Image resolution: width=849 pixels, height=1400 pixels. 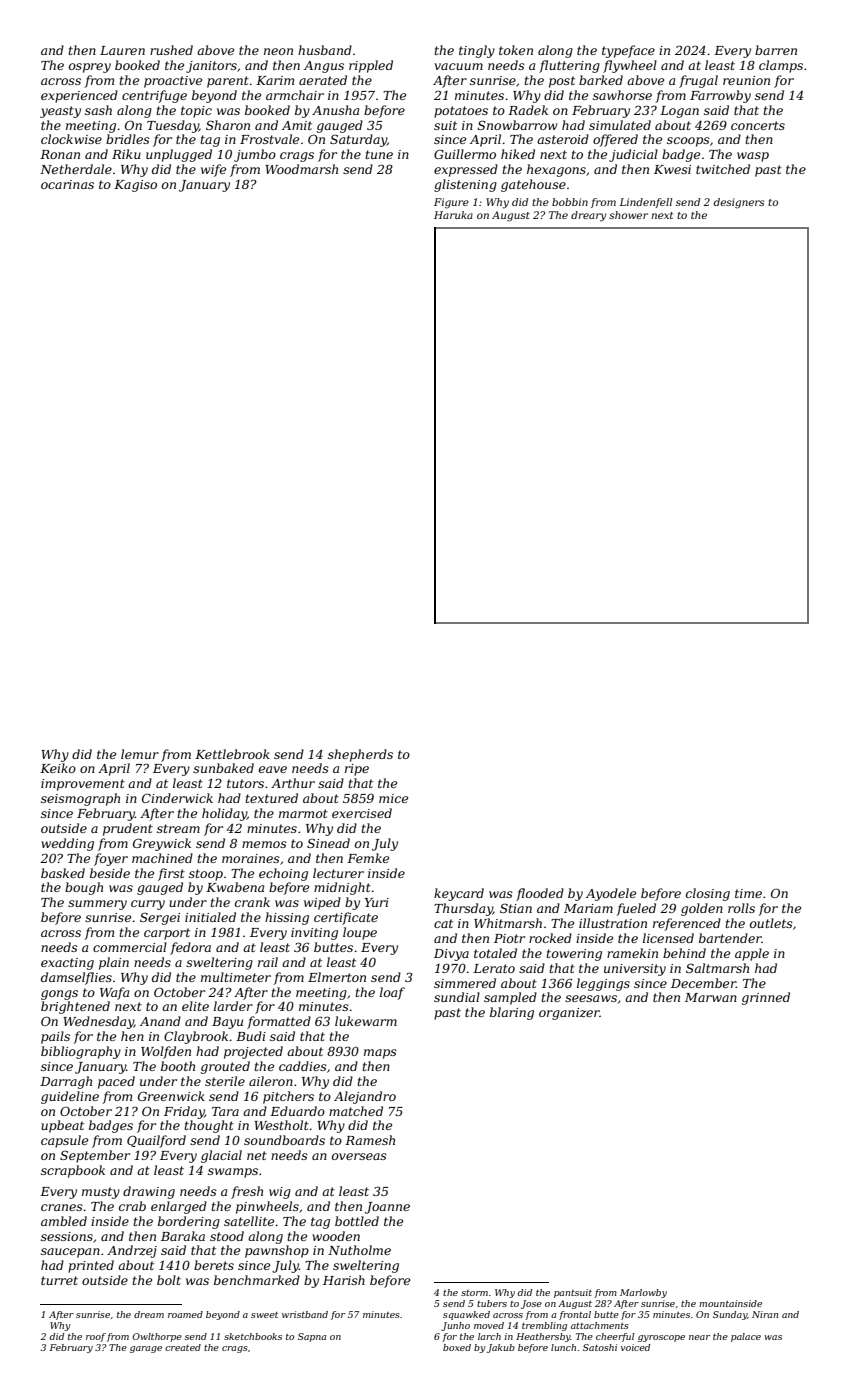 What do you see at coordinates (518, 125) in the screenshot?
I see `Snowbarrow` at bounding box center [518, 125].
